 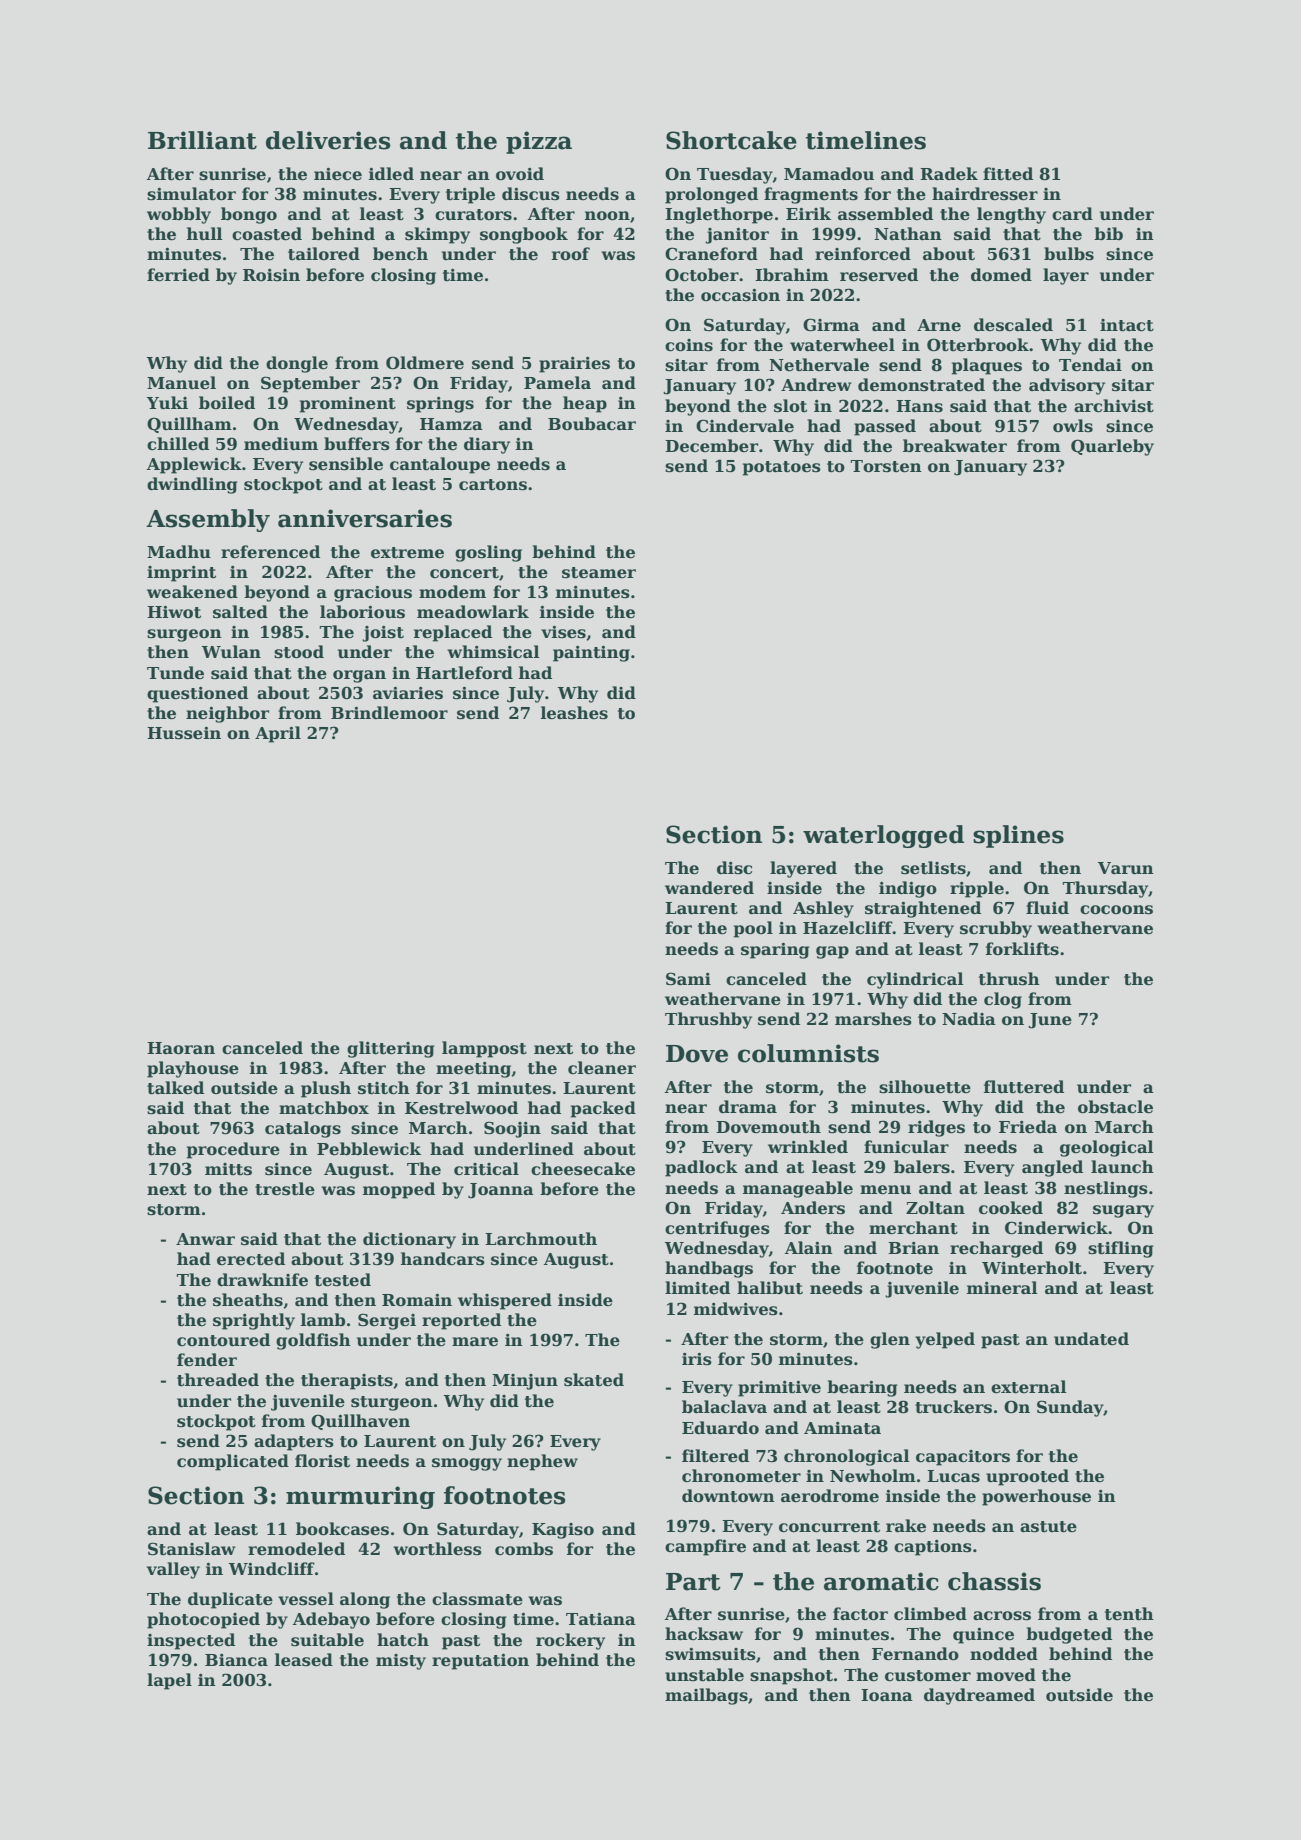 I want to click on lamppost, so click(x=484, y=1049).
